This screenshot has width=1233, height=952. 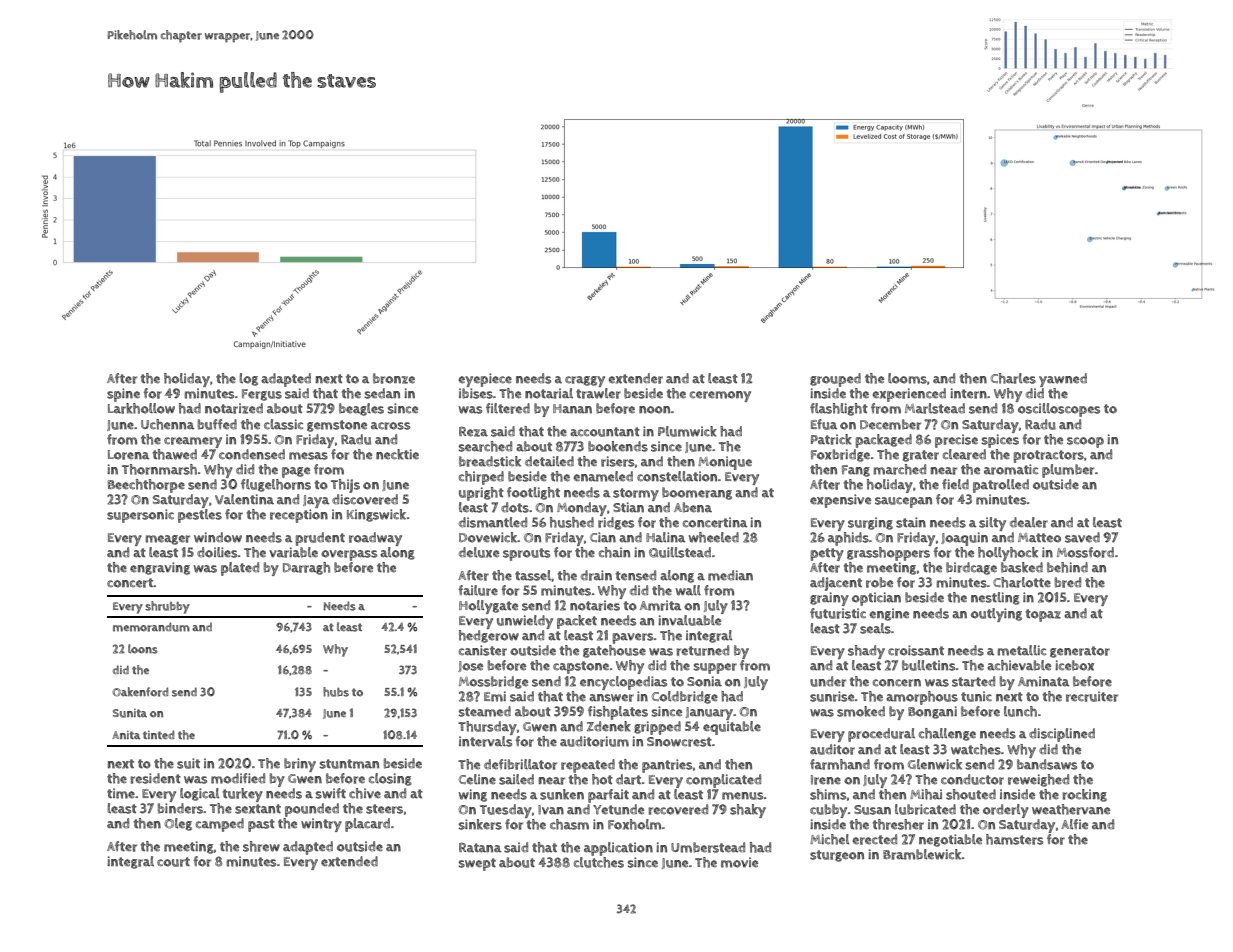 I want to click on application, so click(x=618, y=849).
